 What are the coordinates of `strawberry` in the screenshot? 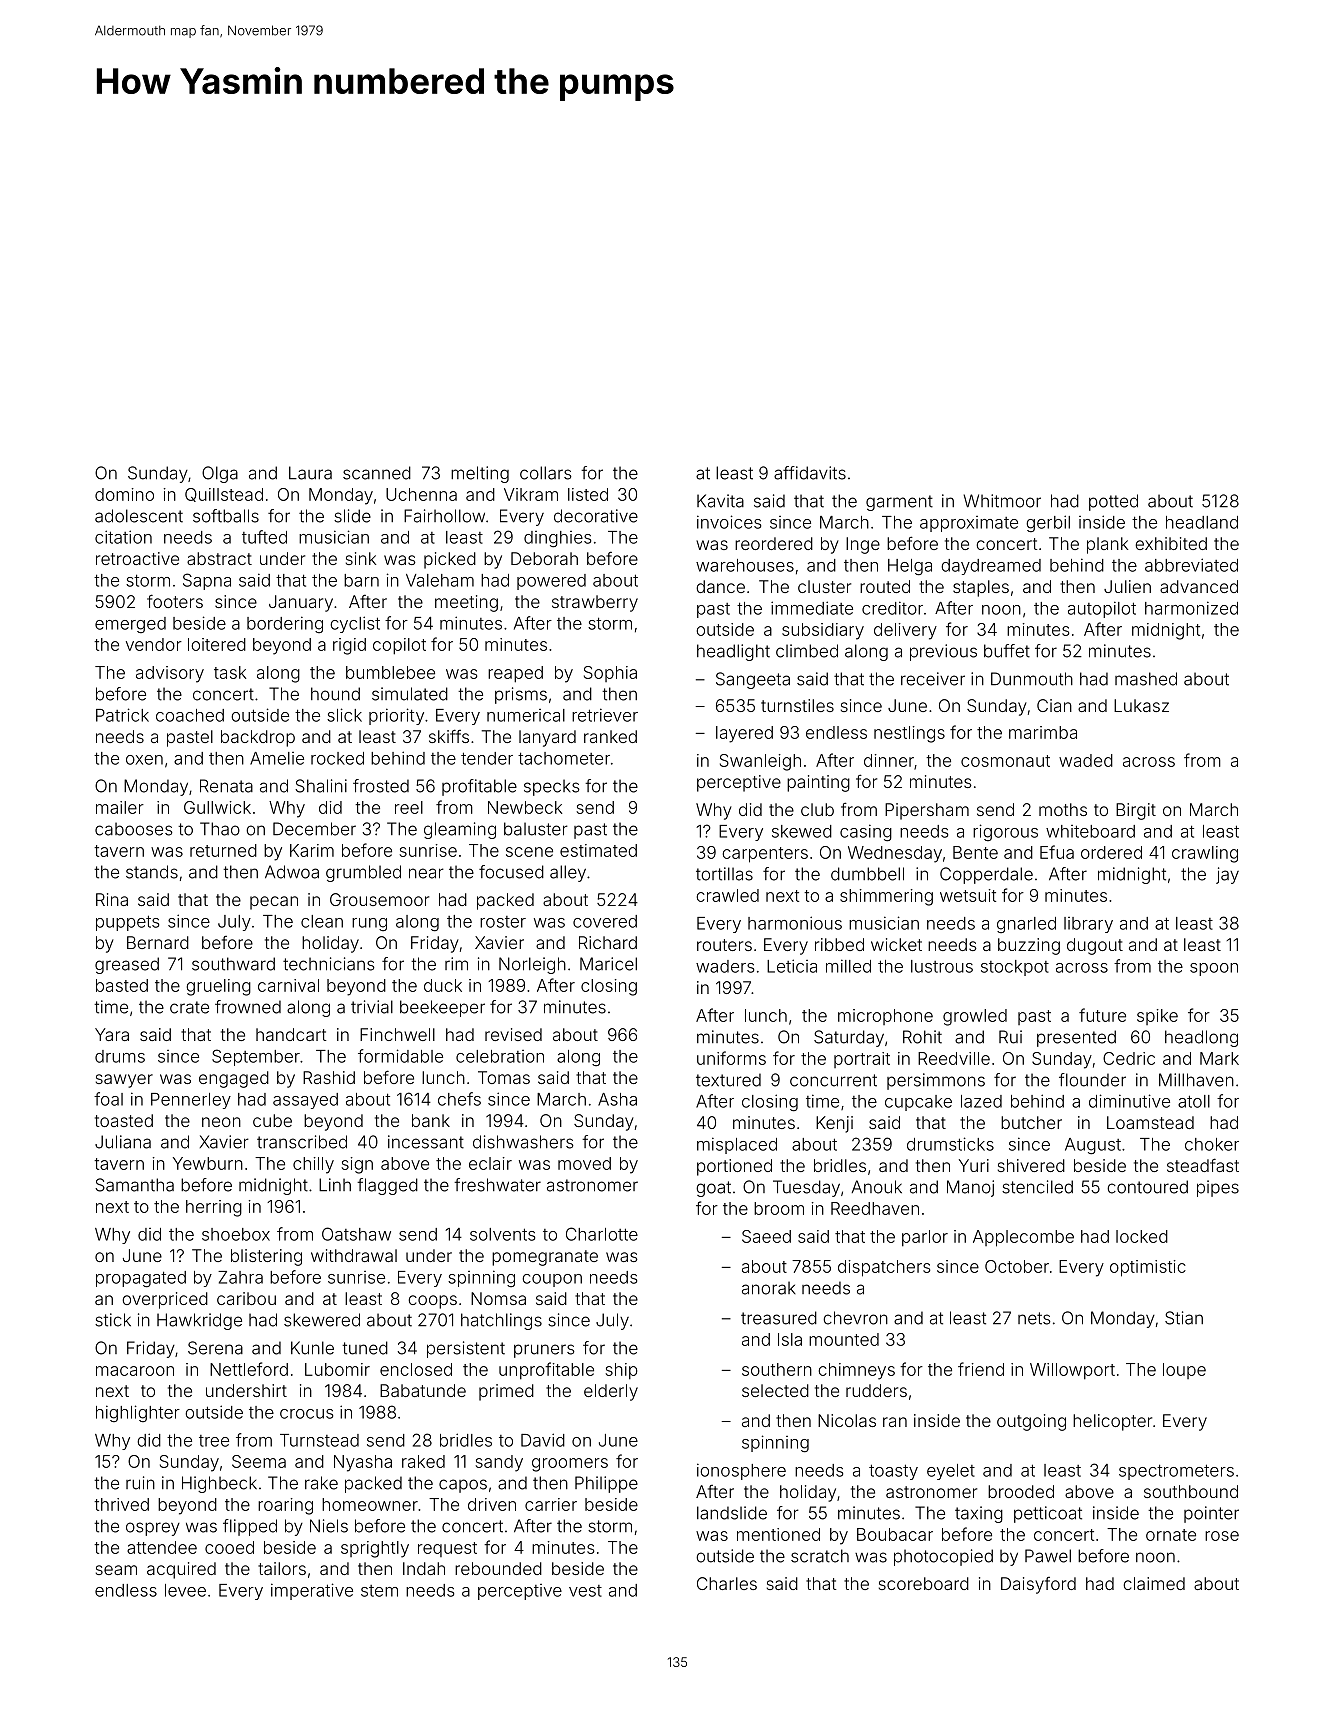 It's located at (595, 603).
